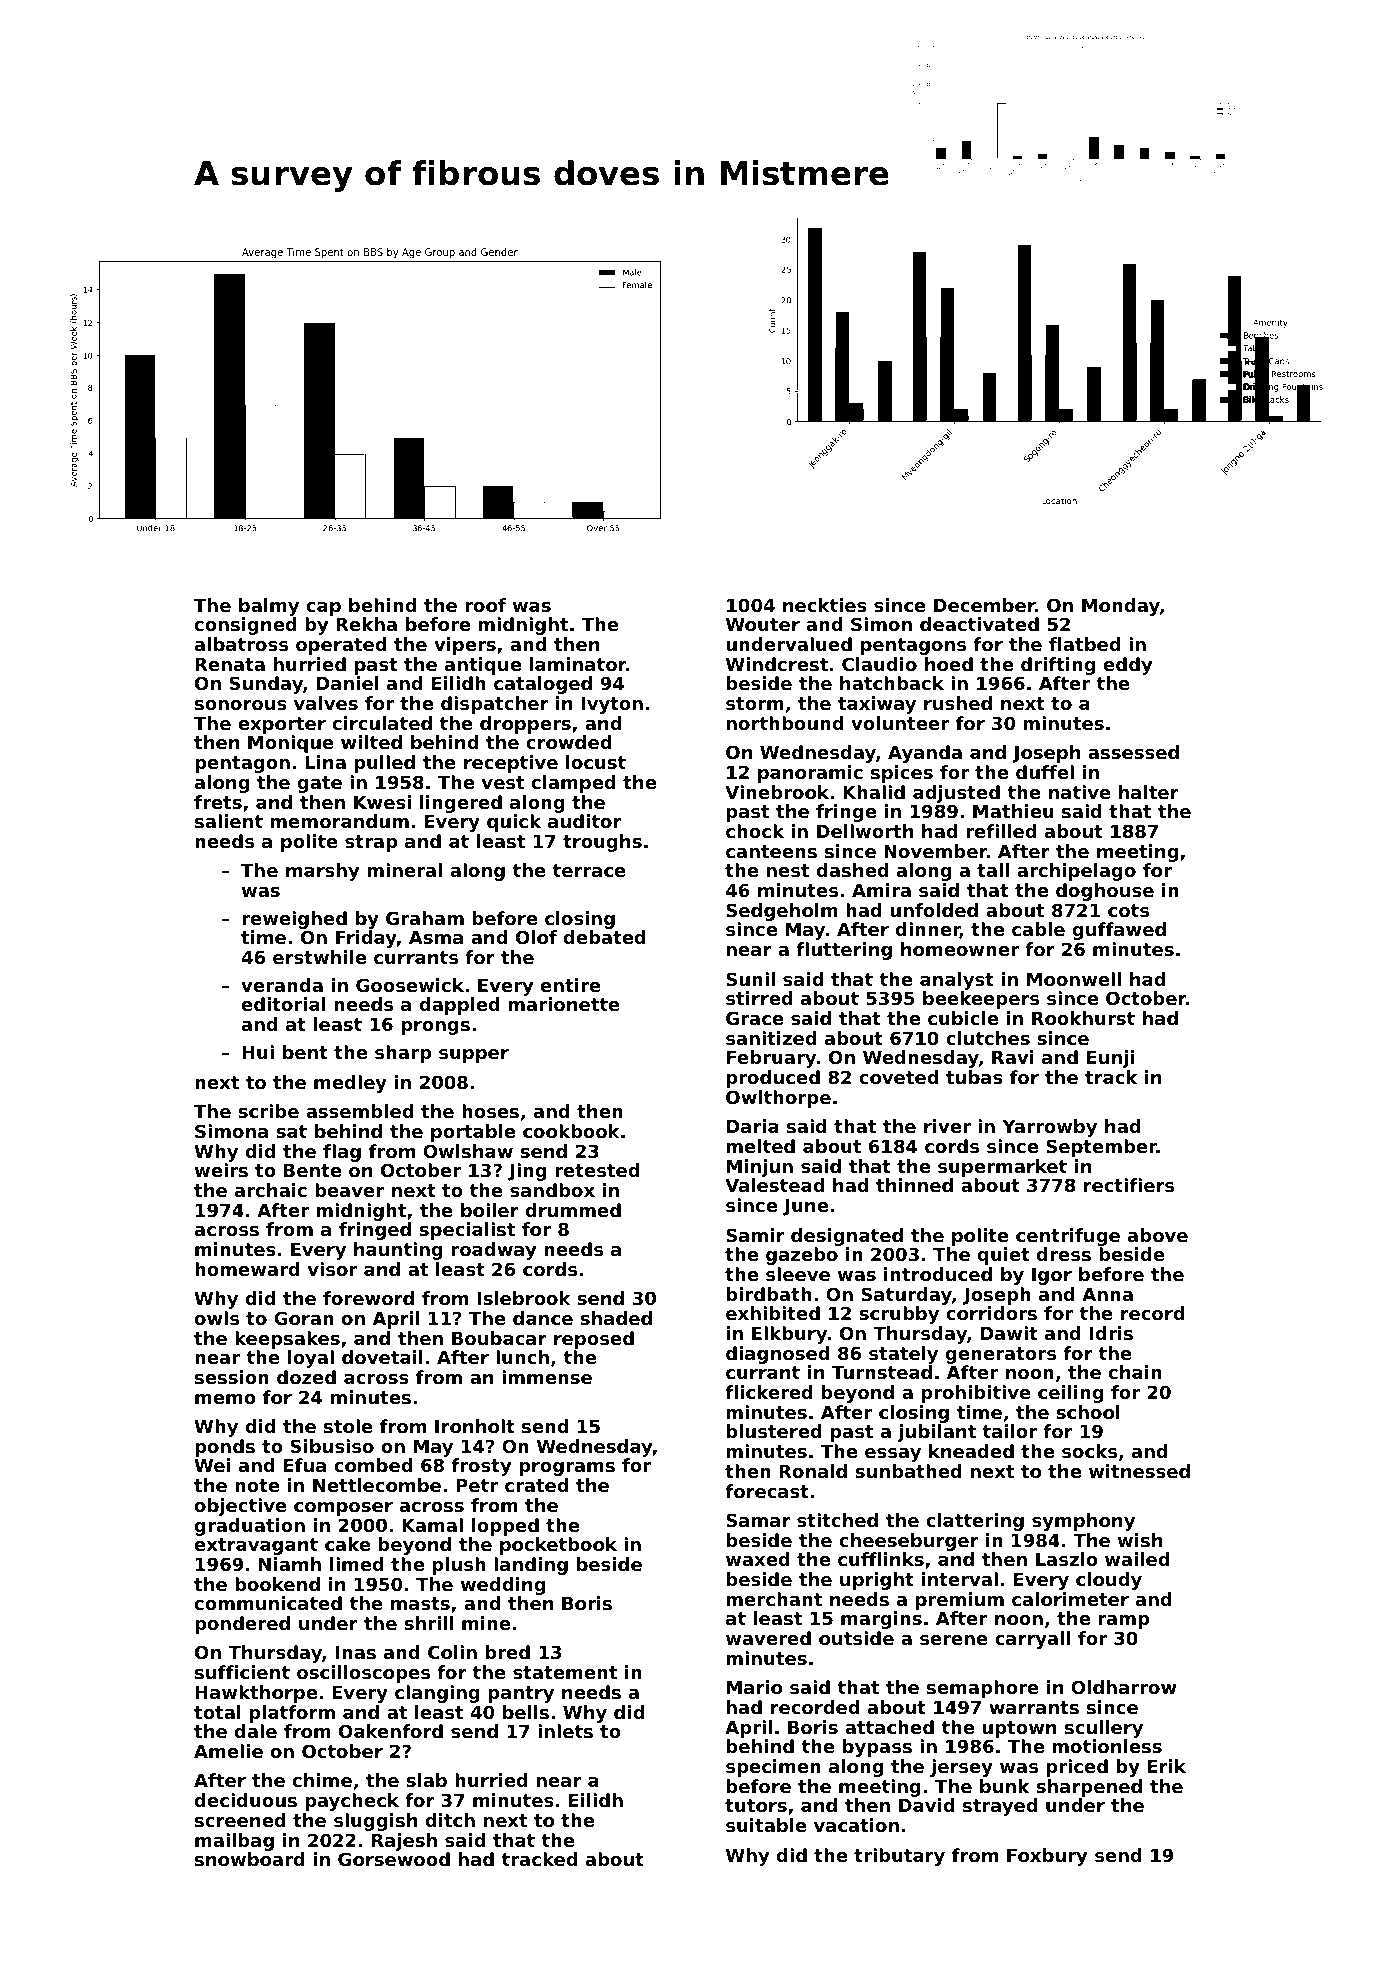  What do you see at coordinates (750, 979) in the image?
I see `Sunil` at bounding box center [750, 979].
